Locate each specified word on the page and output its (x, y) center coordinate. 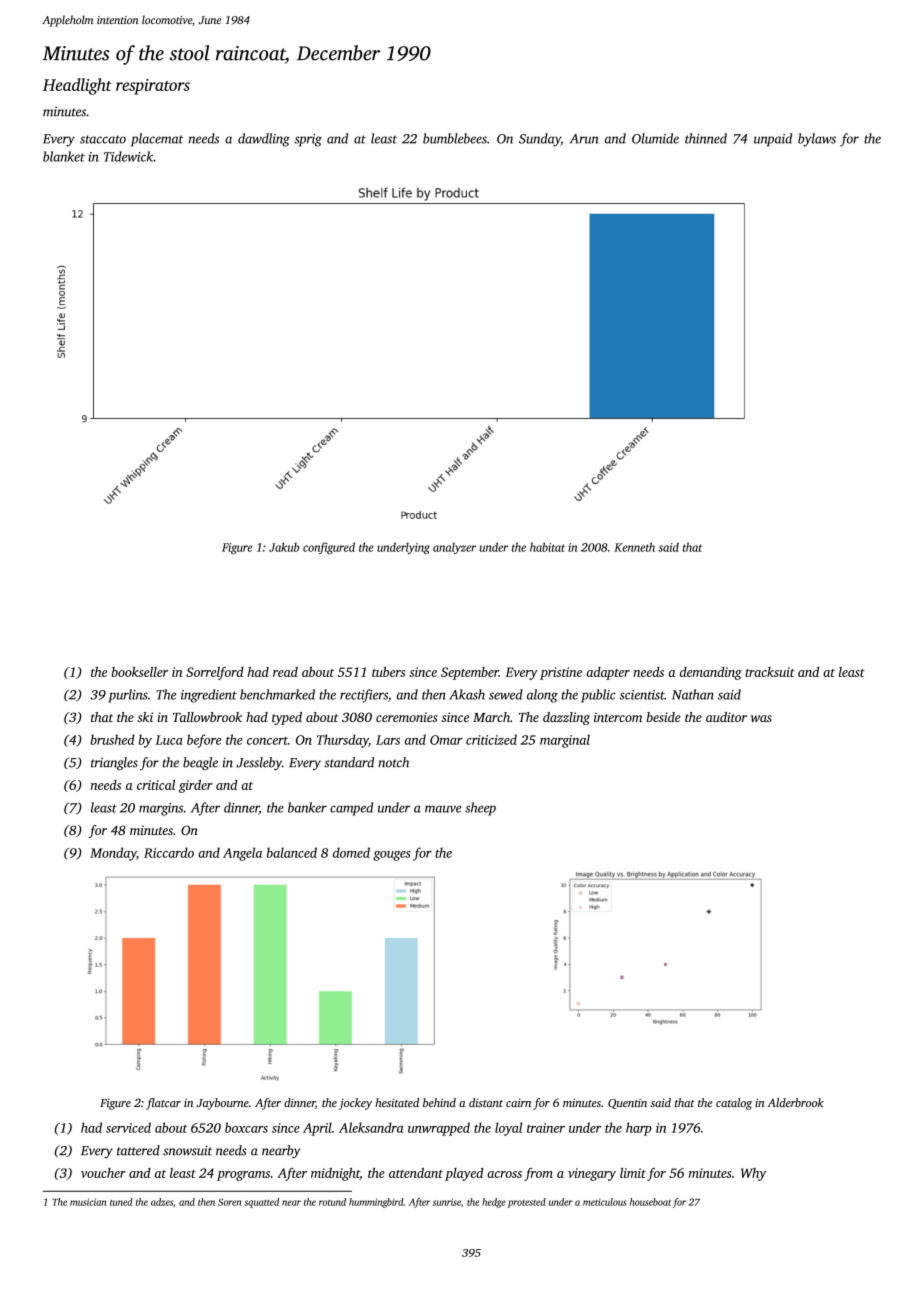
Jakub (284, 547)
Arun (584, 139)
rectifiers (364, 696)
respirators (153, 87)
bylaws (817, 140)
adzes (162, 1202)
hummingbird (376, 1203)
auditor (726, 717)
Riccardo (169, 852)
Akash (467, 694)
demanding (711, 673)
